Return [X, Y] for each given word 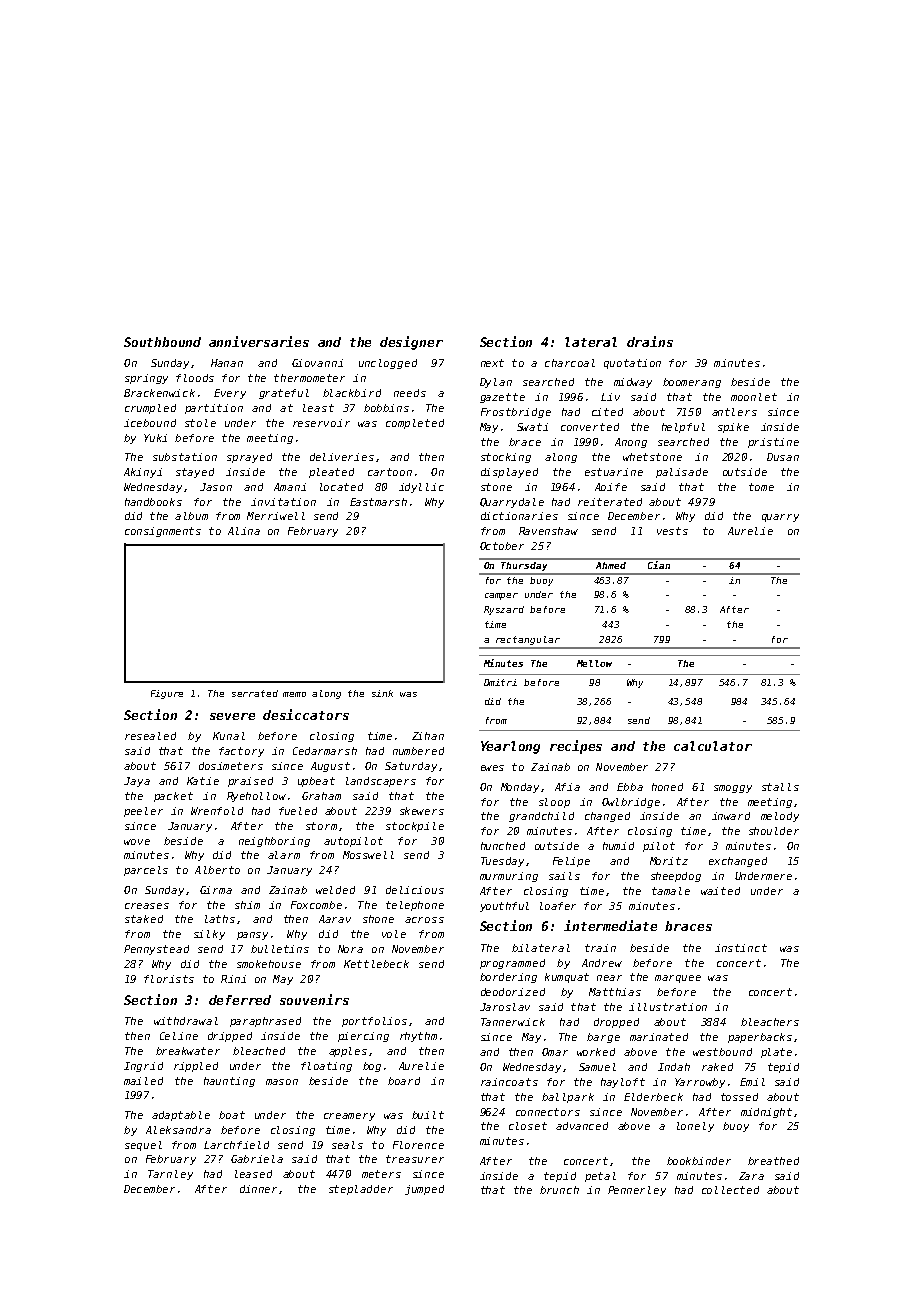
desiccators [306, 714]
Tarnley [170, 1175]
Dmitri [500, 682]
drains [650, 341]
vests [672, 531]
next [492, 363]
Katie [203, 781]
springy [146, 379]
